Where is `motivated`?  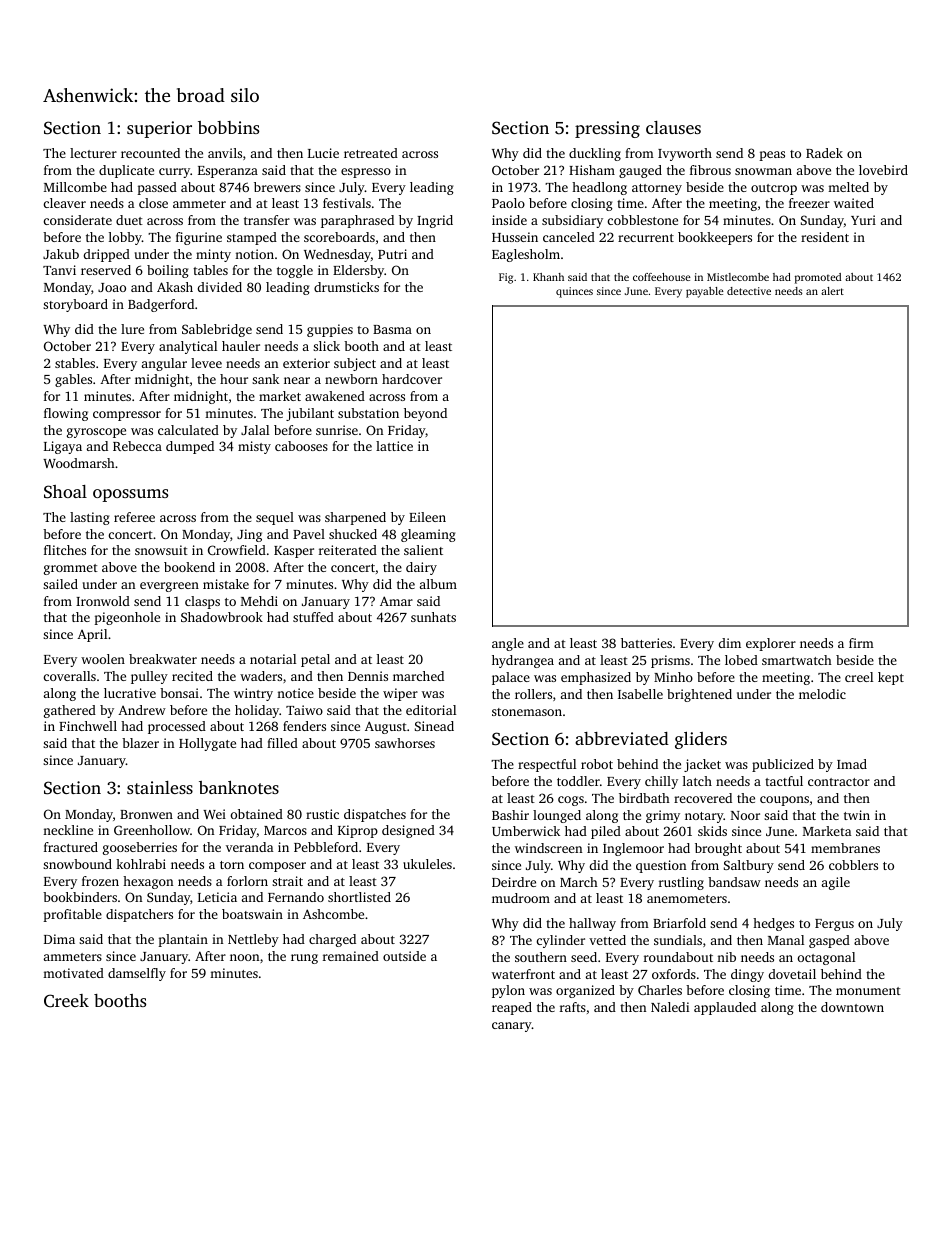
motivated is located at coordinates (73, 973).
